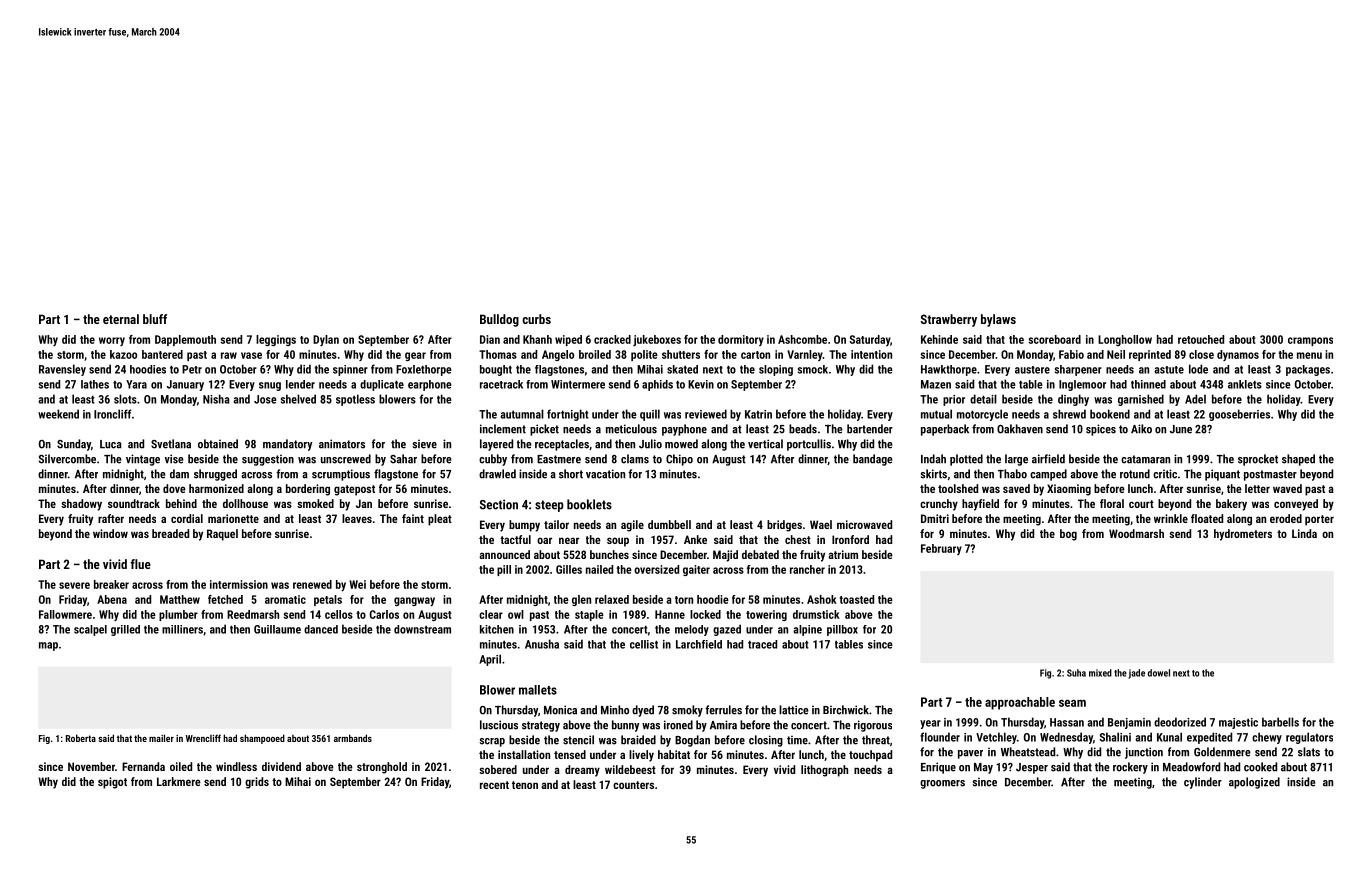 The image size is (1372, 887). Describe the element at coordinates (1254, 783) in the page. I see `apologized` at that location.
